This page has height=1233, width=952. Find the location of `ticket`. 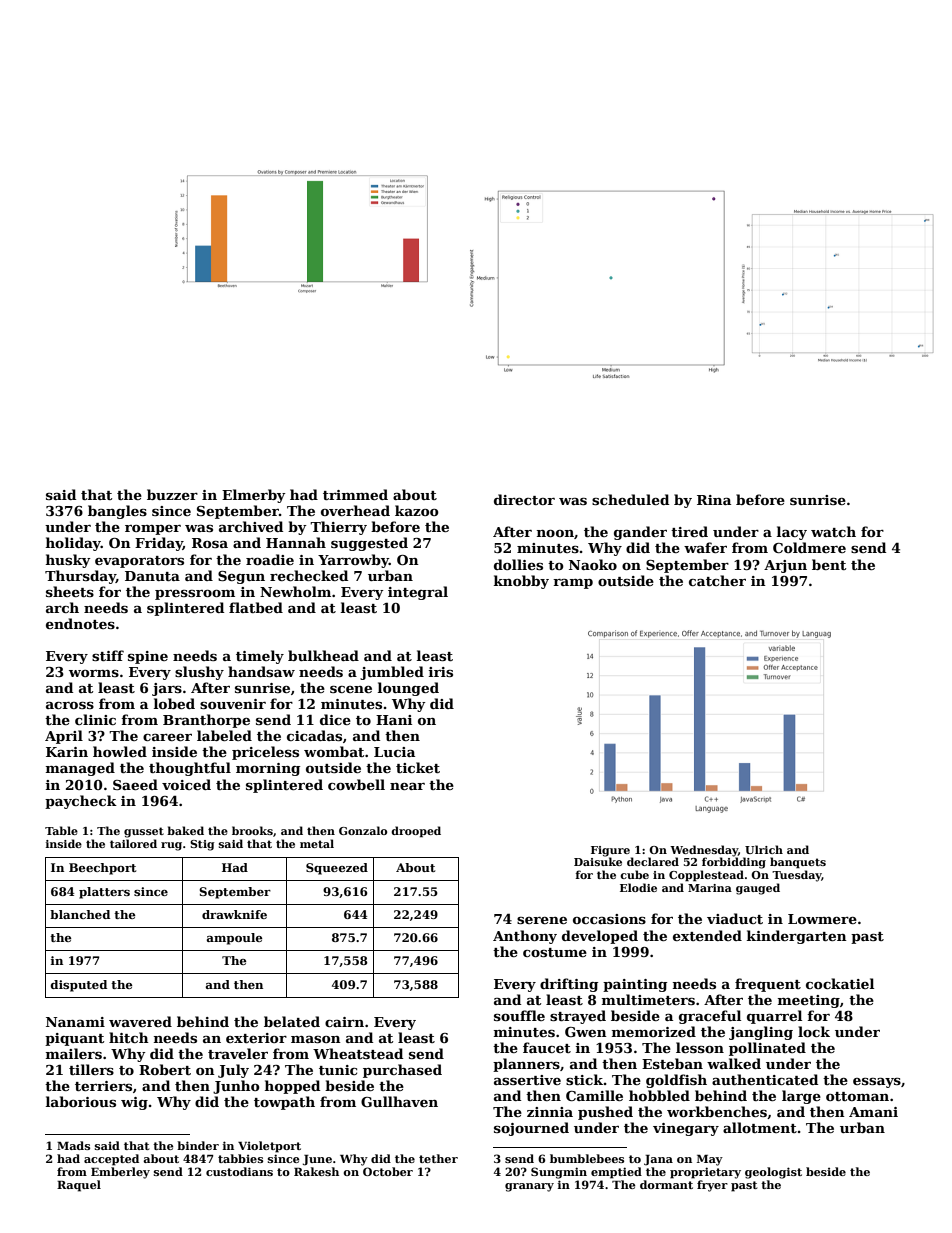

ticket is located at coordinates (418, 767).
